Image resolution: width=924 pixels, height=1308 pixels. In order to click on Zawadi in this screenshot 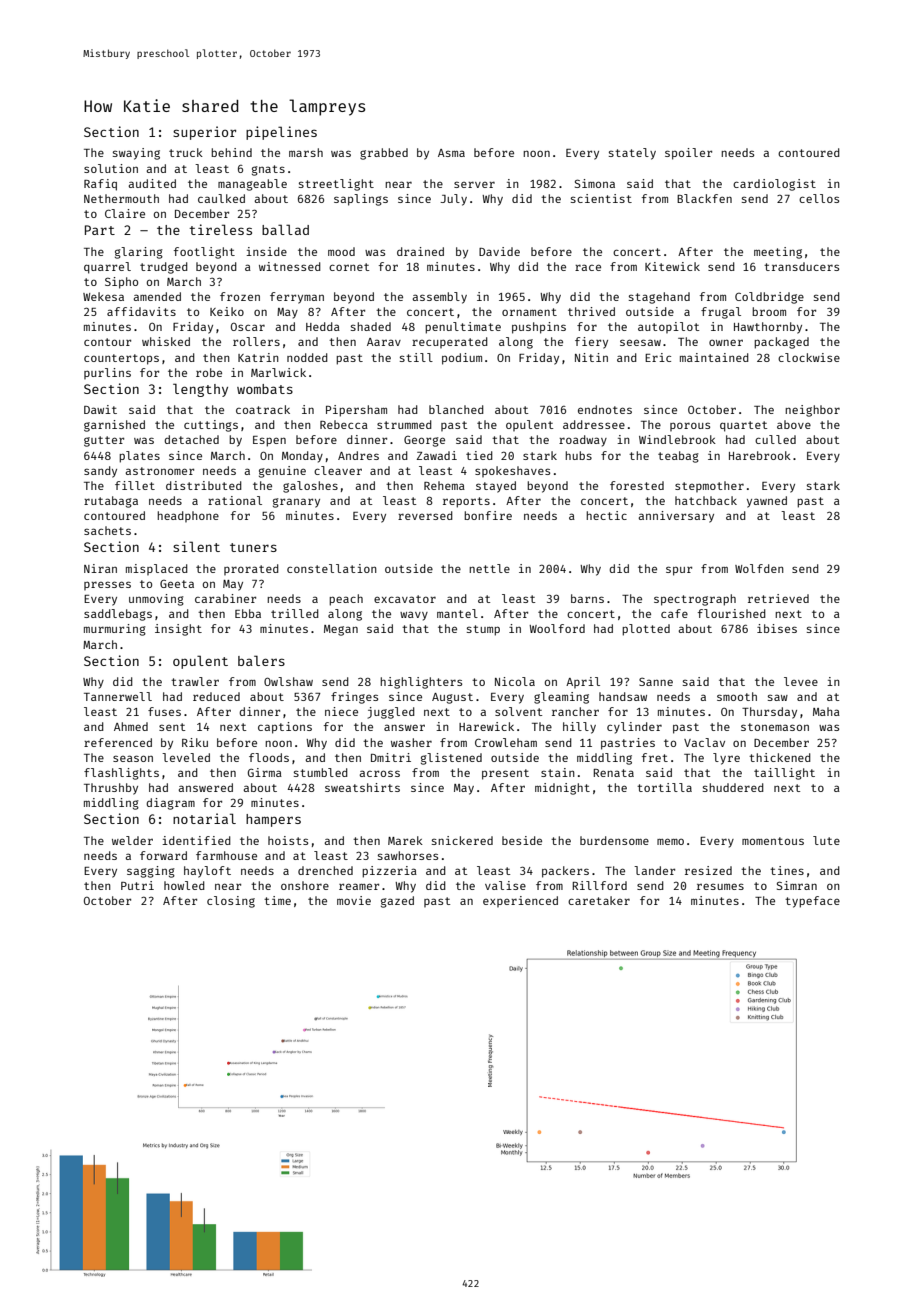, I will do `click(437, 455)`.
